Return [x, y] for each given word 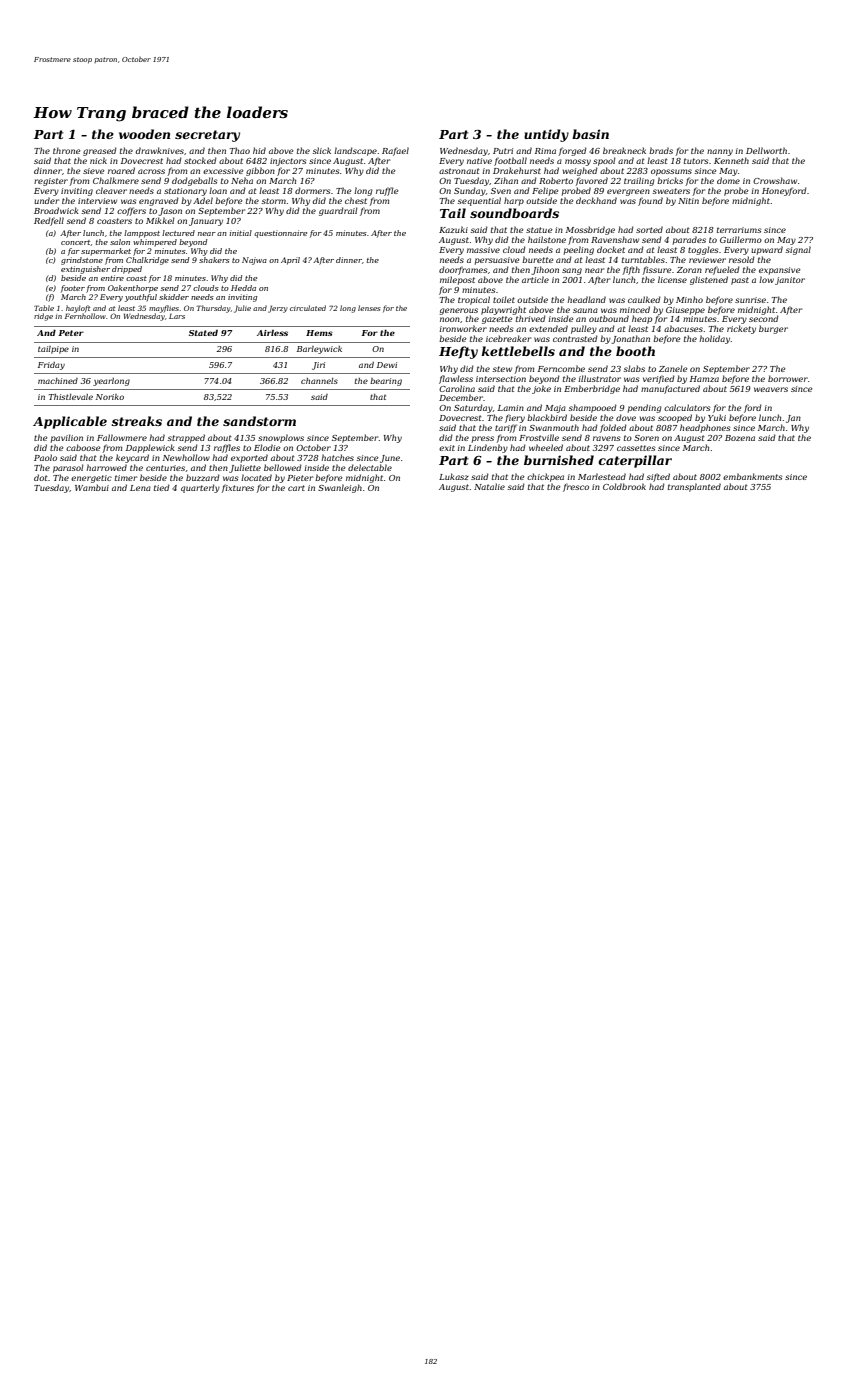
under [46, 200]
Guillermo [741, 239]
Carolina [457, 388]
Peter [71, 333]
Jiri [318, 366]
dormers [312, 190]
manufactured [670, 389]
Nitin [688, 201]
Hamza [704, 379]
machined [58, 381]
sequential [479, 201]
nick [98, 160]
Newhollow [186, 457]
